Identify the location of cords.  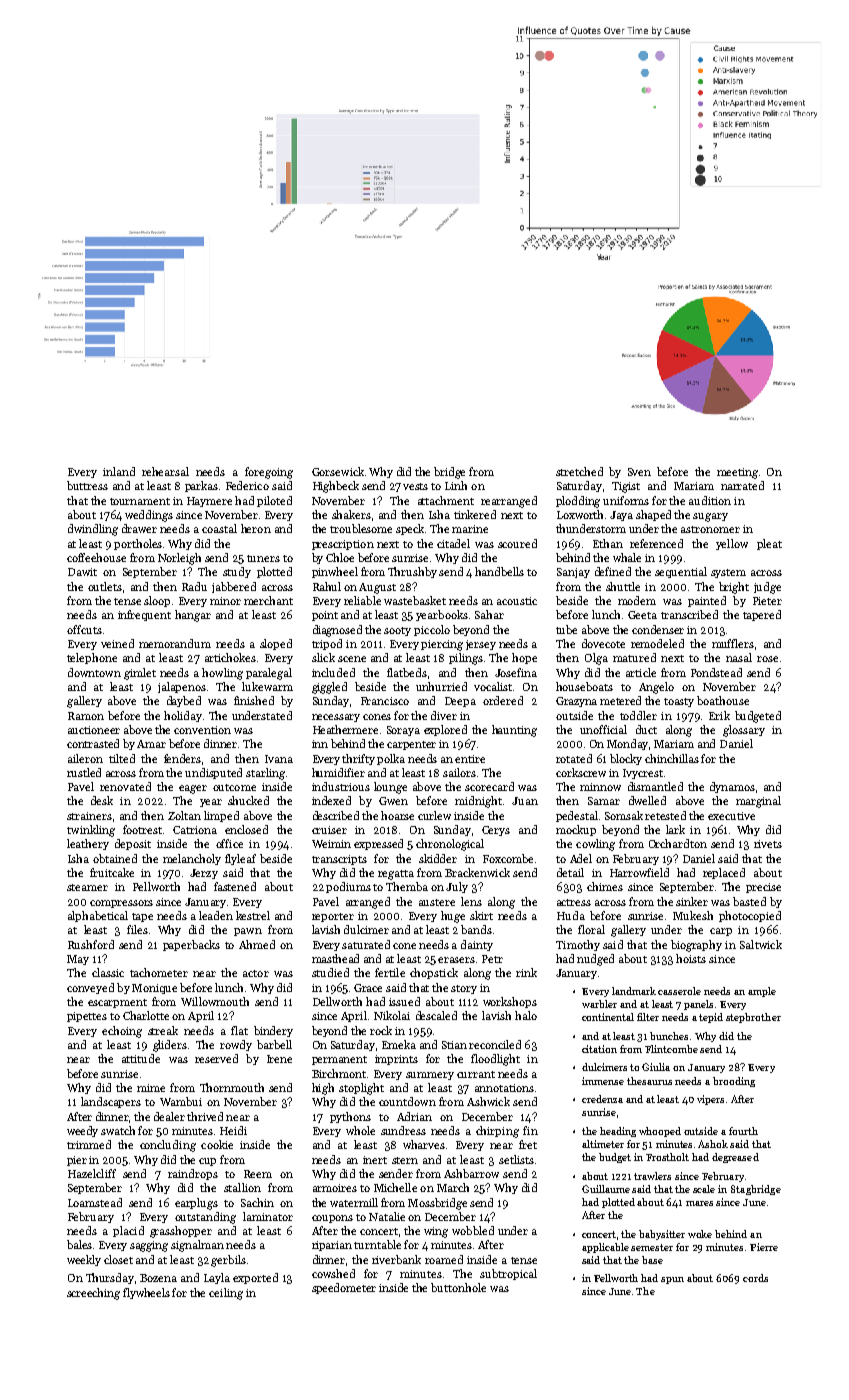
(755, 1278).
